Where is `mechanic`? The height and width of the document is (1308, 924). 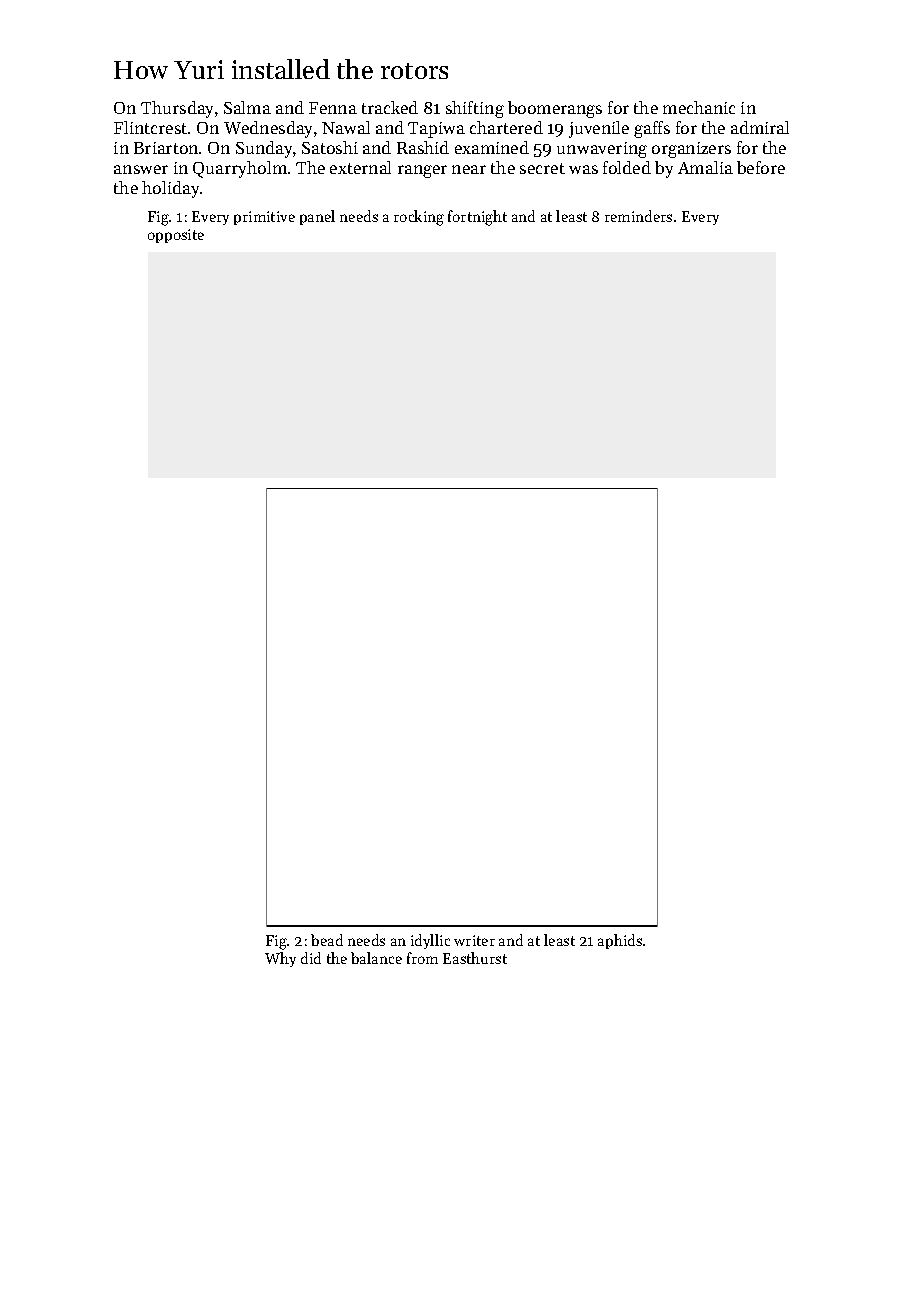 mechanic is located at coordinates (699, 107).
